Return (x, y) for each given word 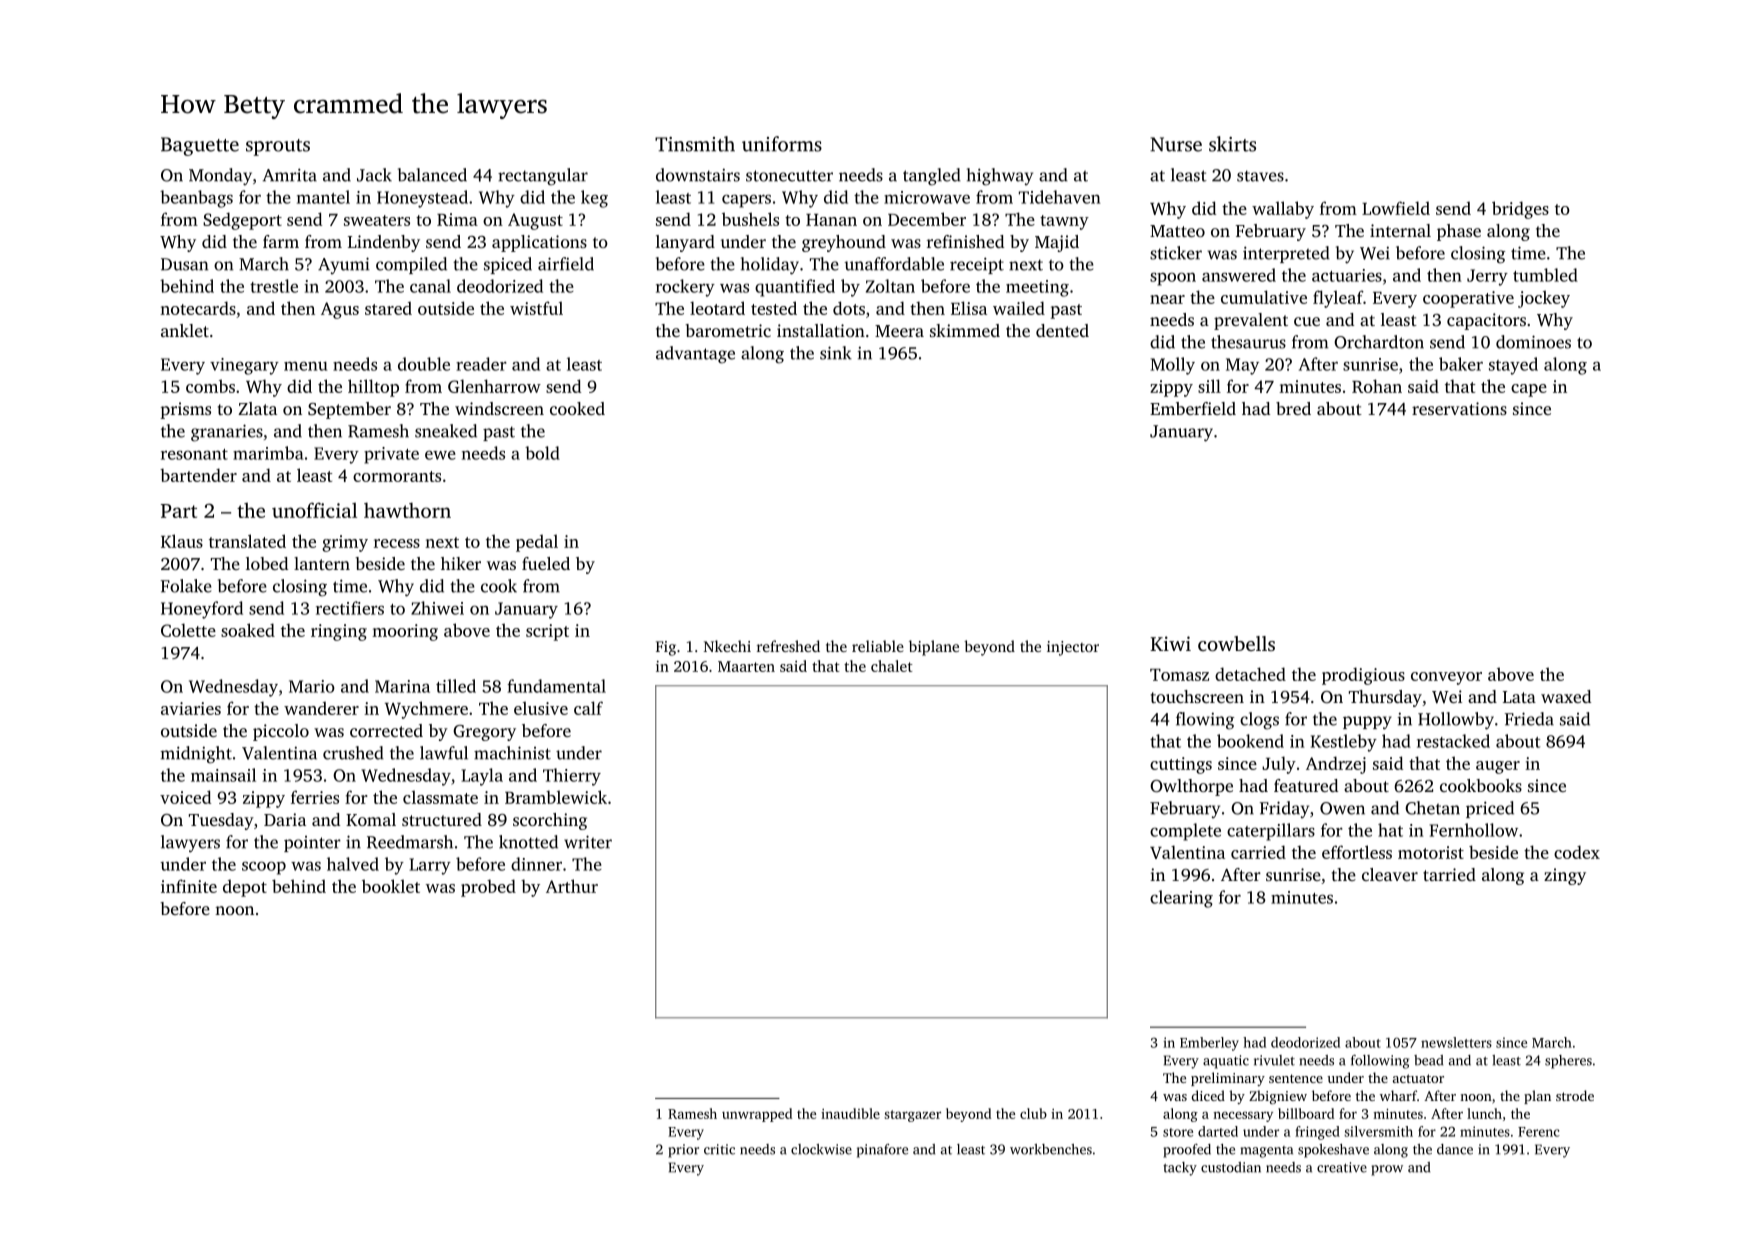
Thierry (572, 777)
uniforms (782, 144)
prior (683, 1151)
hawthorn (407, 510)
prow (1387, 1170)
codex (1577, 852)
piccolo (281, 732)
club (1033, 1113)
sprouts (278, 147)
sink (836, 353)
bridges (1520, 210)
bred (1293, 408)
